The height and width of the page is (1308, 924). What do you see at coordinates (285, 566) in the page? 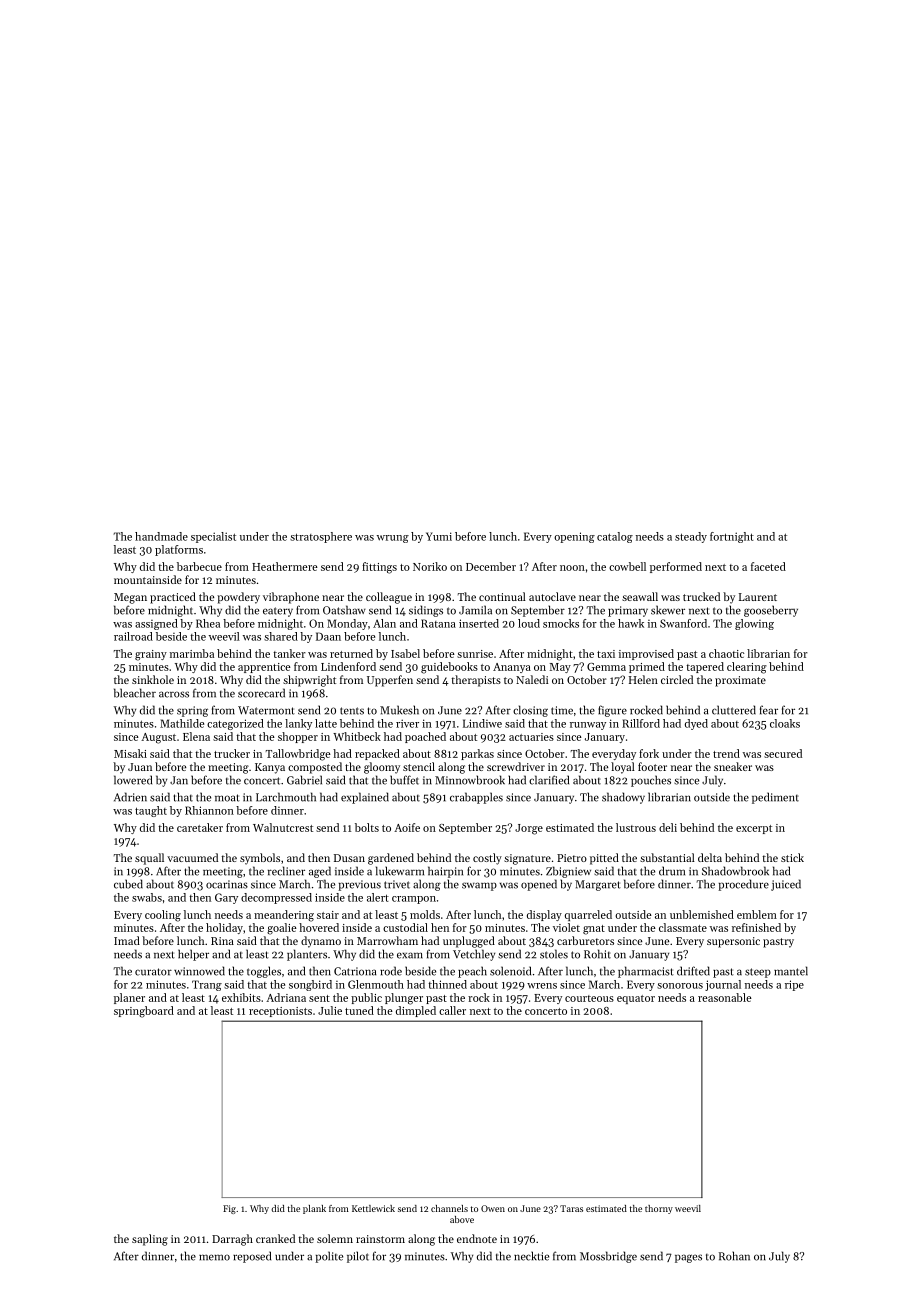
I see `Heathermere` at bounding box center [285, 566].
